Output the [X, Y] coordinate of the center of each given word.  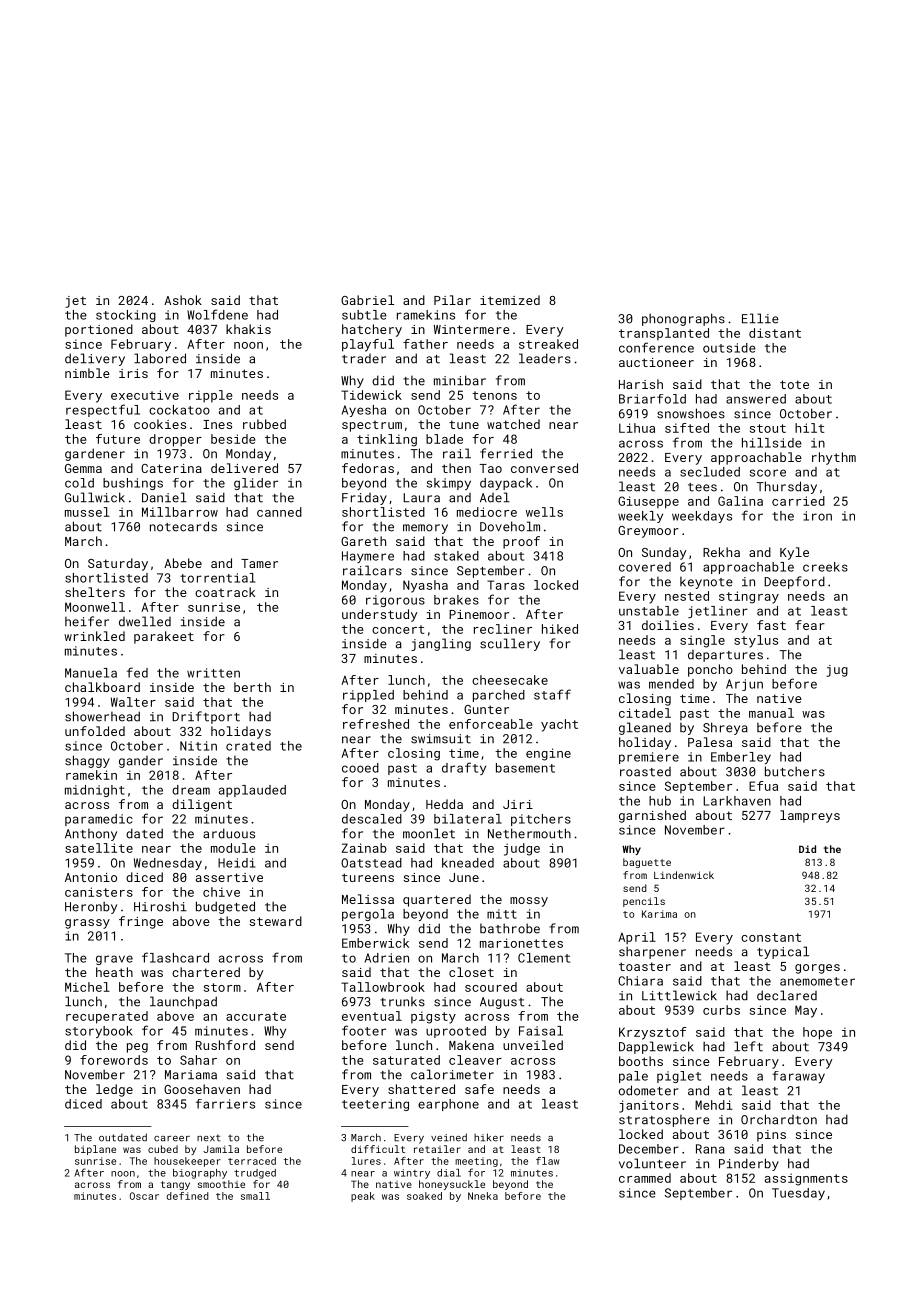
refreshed [376, 724]
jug [837, 671]
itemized [510, 300]
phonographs [683, 319]
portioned [99, 330]
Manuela [91, 673]
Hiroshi [160, 906]
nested [687, 596]
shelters [95, 592]
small [255, 1196]
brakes [456, 600]
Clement [544, 958]
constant [771, 937]
